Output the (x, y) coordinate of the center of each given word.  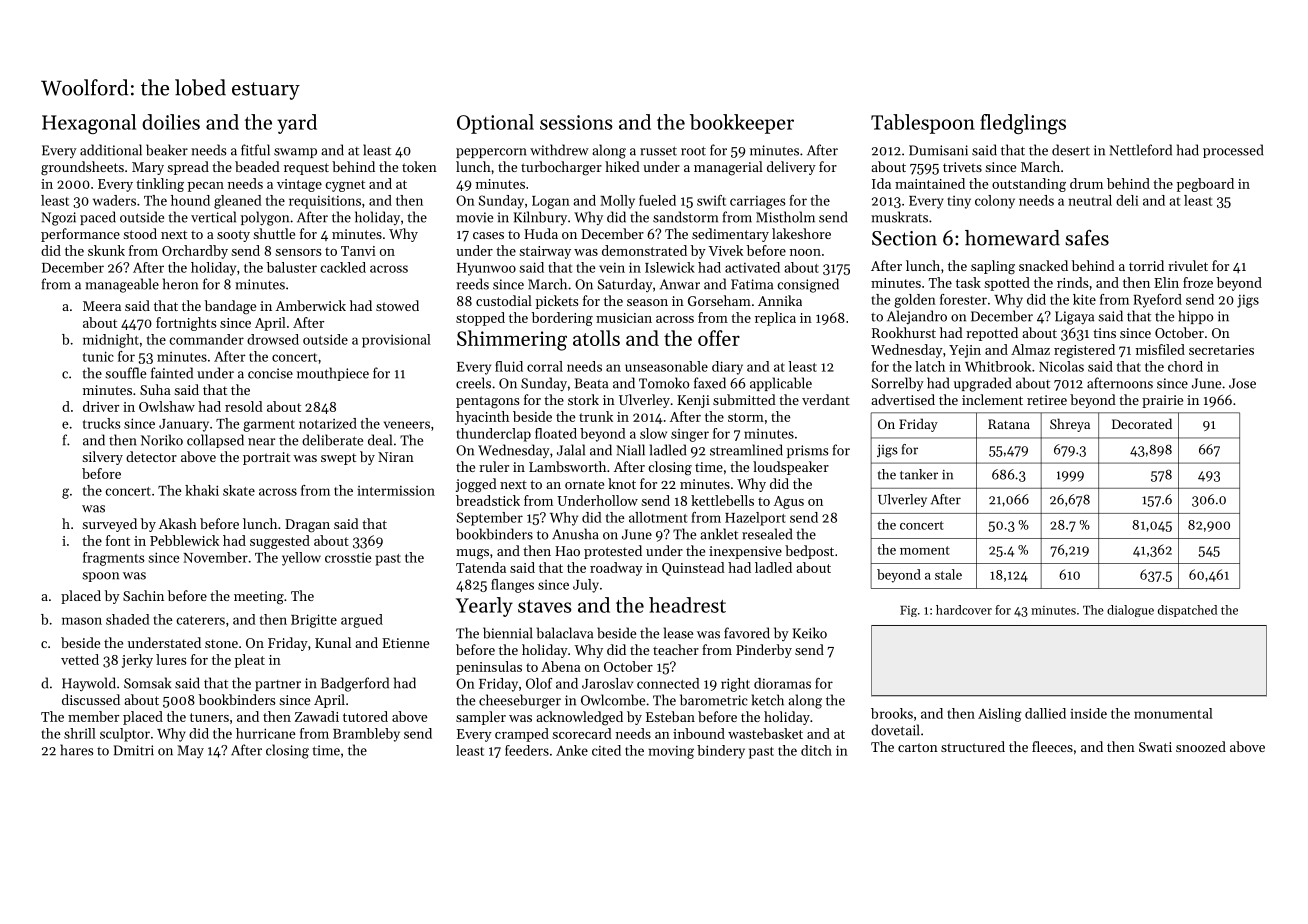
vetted (80, 659)
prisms (808, 451)
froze (1198, 282)
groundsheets (82, 168)
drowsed (273, 339)
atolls (596, 338)
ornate (584, 484)
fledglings (1023, 124)
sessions (576, 122)
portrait (266, 458)
